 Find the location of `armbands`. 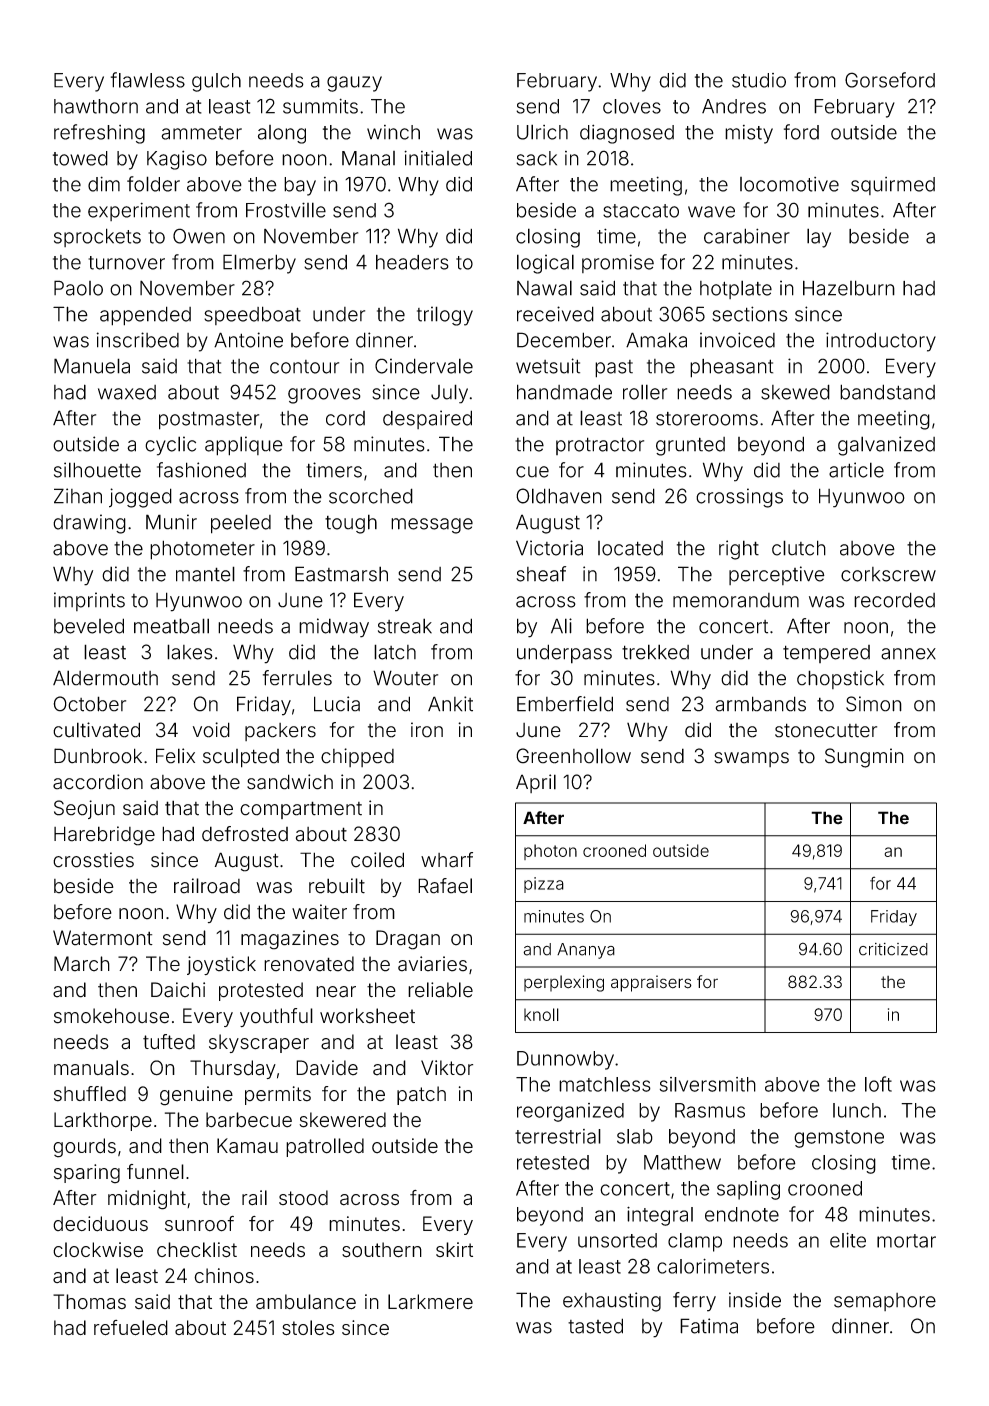

armbands is located at coordinates (760, 704).
